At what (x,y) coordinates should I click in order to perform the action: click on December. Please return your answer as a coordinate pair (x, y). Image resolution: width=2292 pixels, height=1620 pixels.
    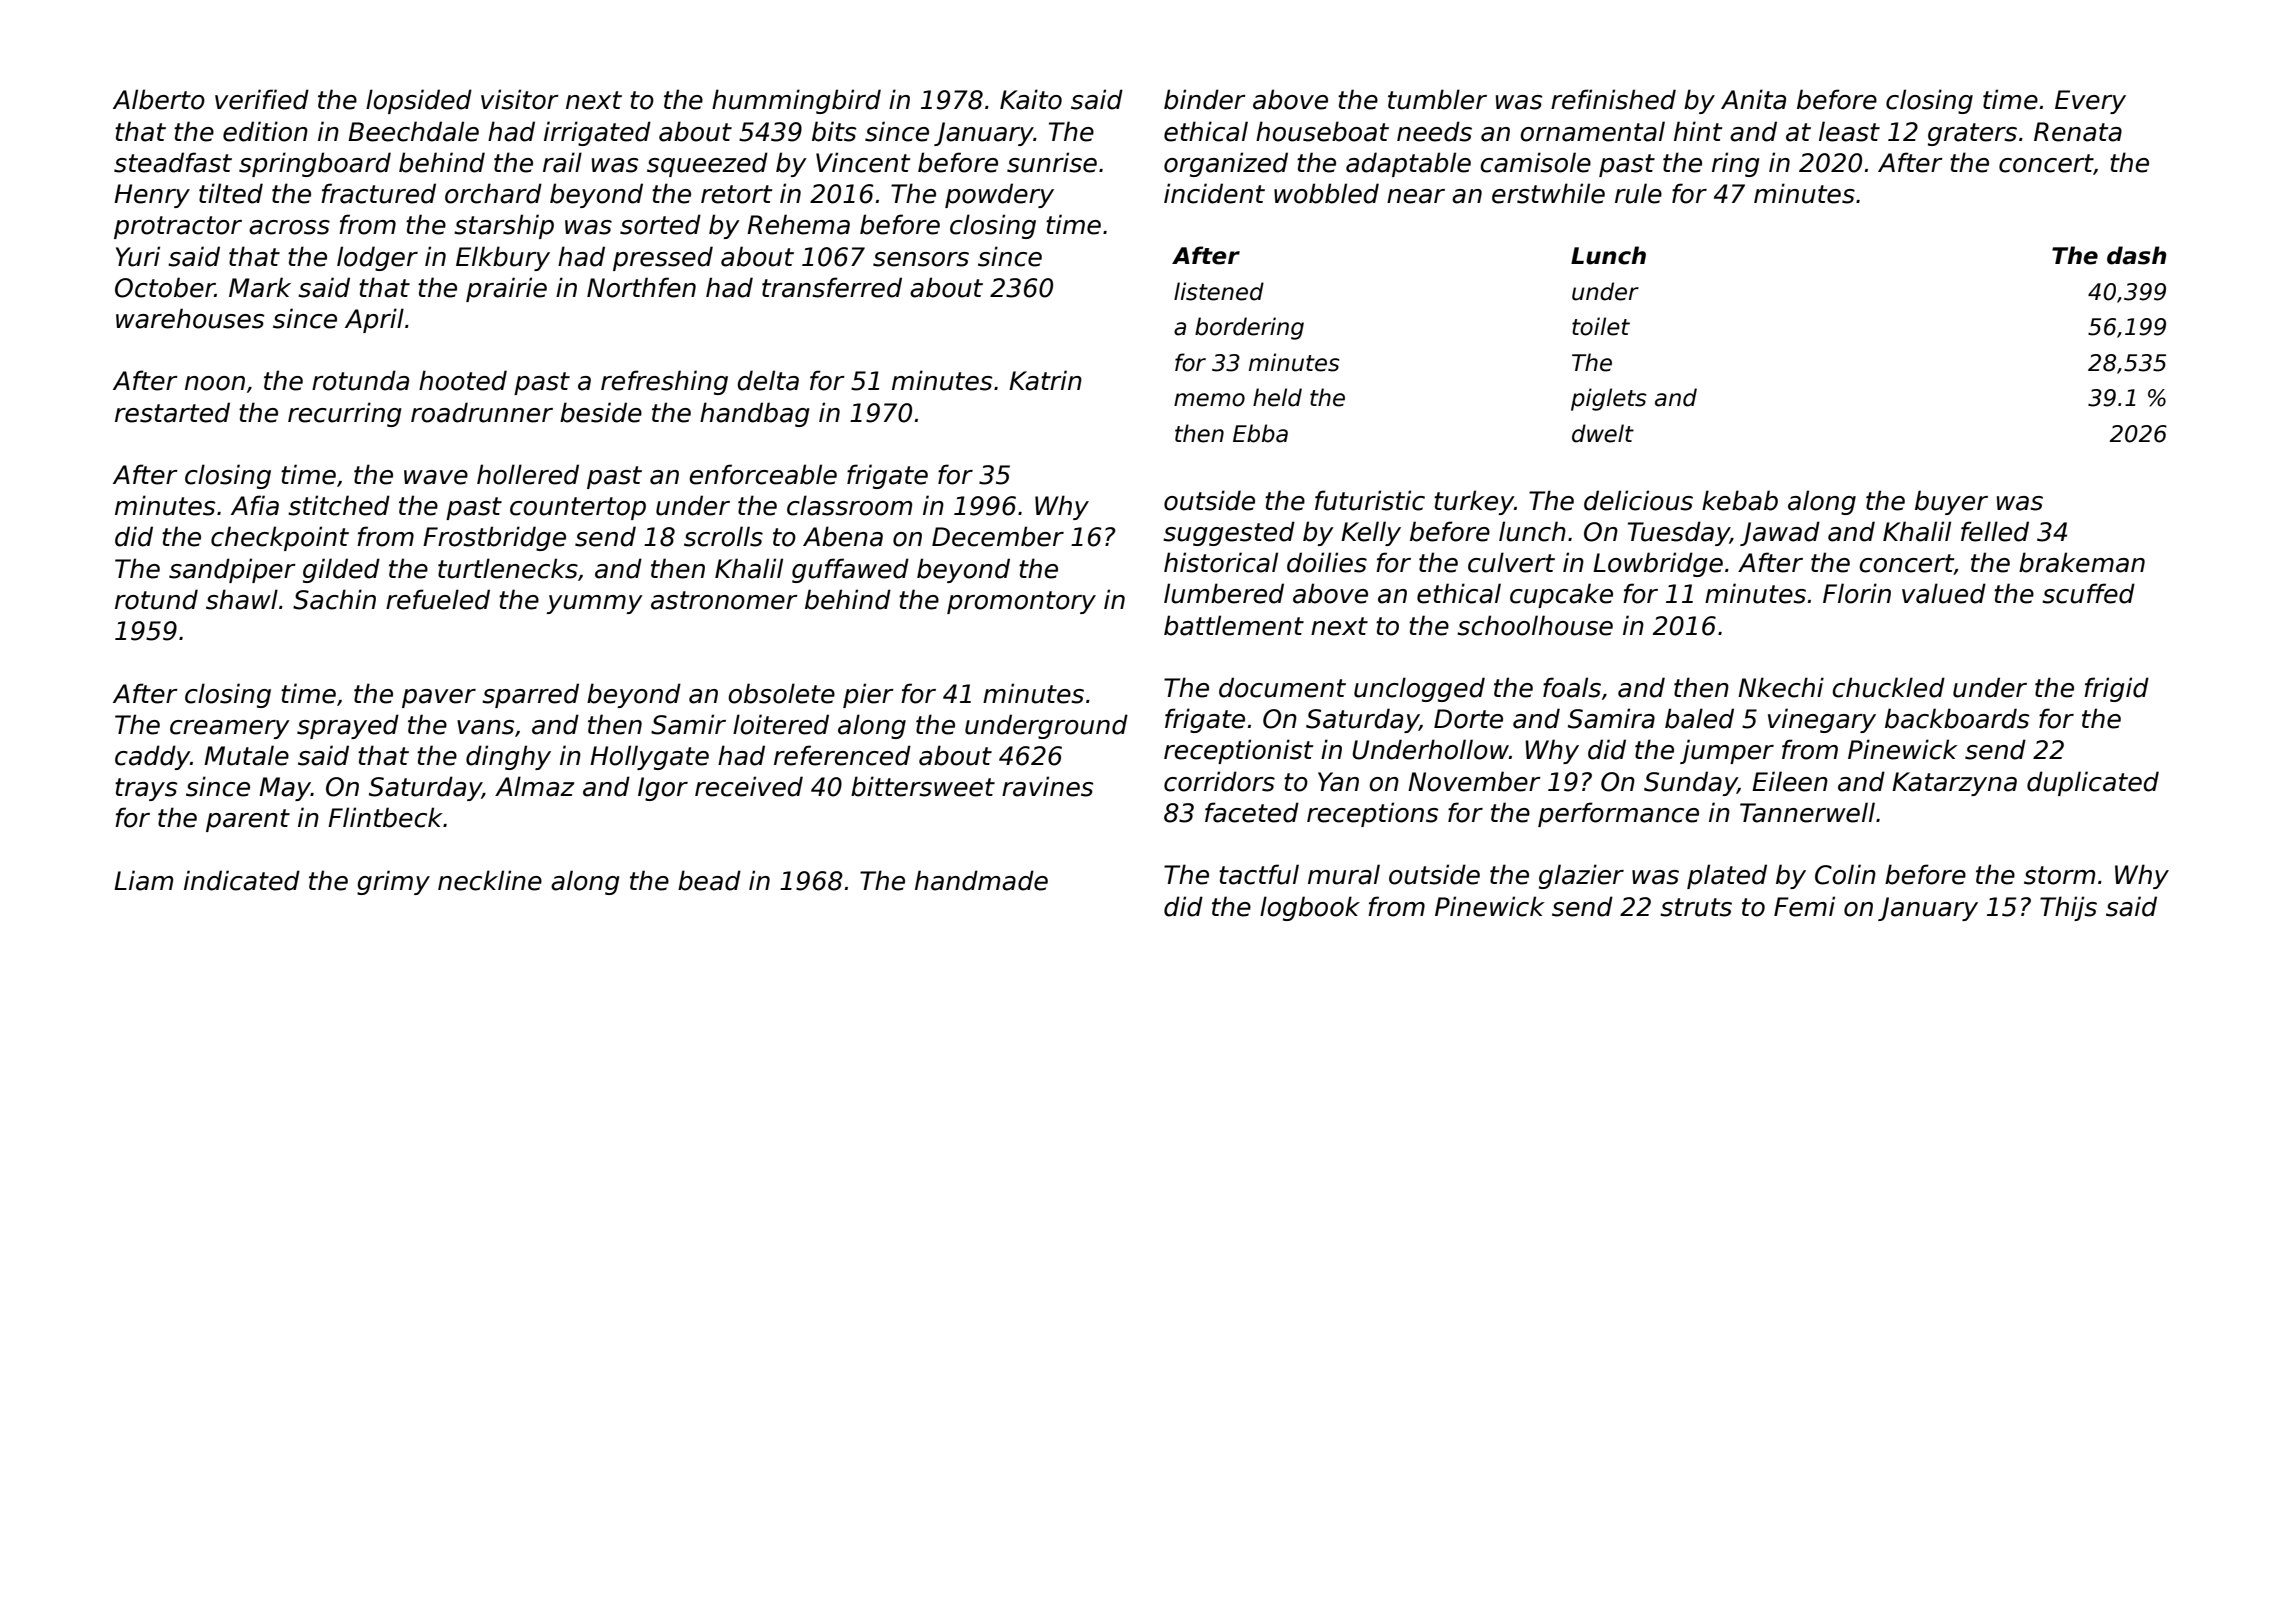
    Looking at the image, I should click on (998, 536).
